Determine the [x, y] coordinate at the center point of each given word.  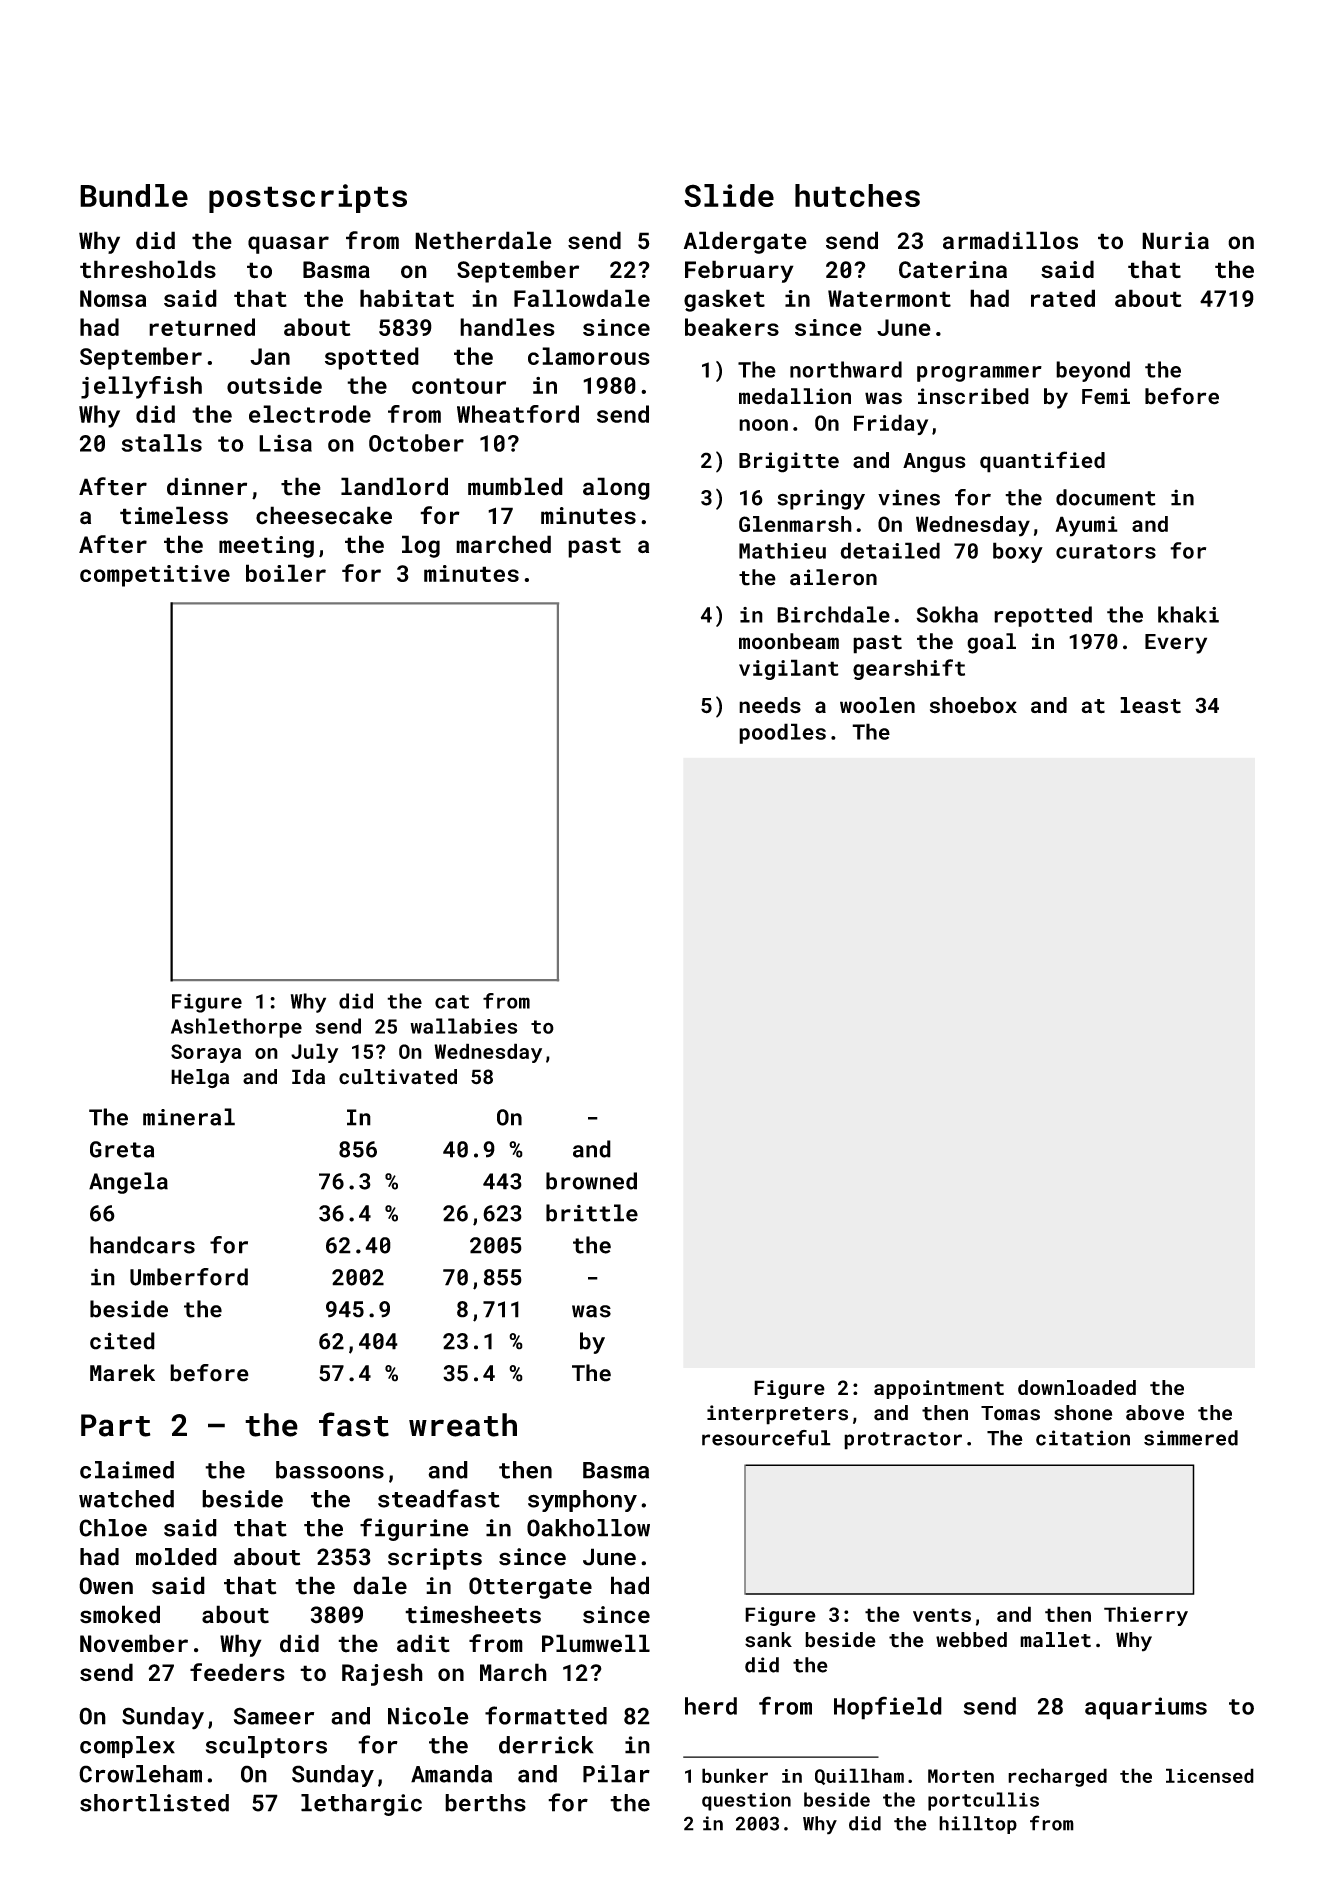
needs [770, 705]
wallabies [464, 1026]
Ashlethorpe [236, 1028]
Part [116, 1425]
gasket [724, 300]
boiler [286, 573]
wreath [463, 1425]
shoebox [973, 705]
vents [942, 1615]
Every [1176, 644]
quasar [288, 245]
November [134, 1643]
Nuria [1175, 240]
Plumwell [596, 1643]
